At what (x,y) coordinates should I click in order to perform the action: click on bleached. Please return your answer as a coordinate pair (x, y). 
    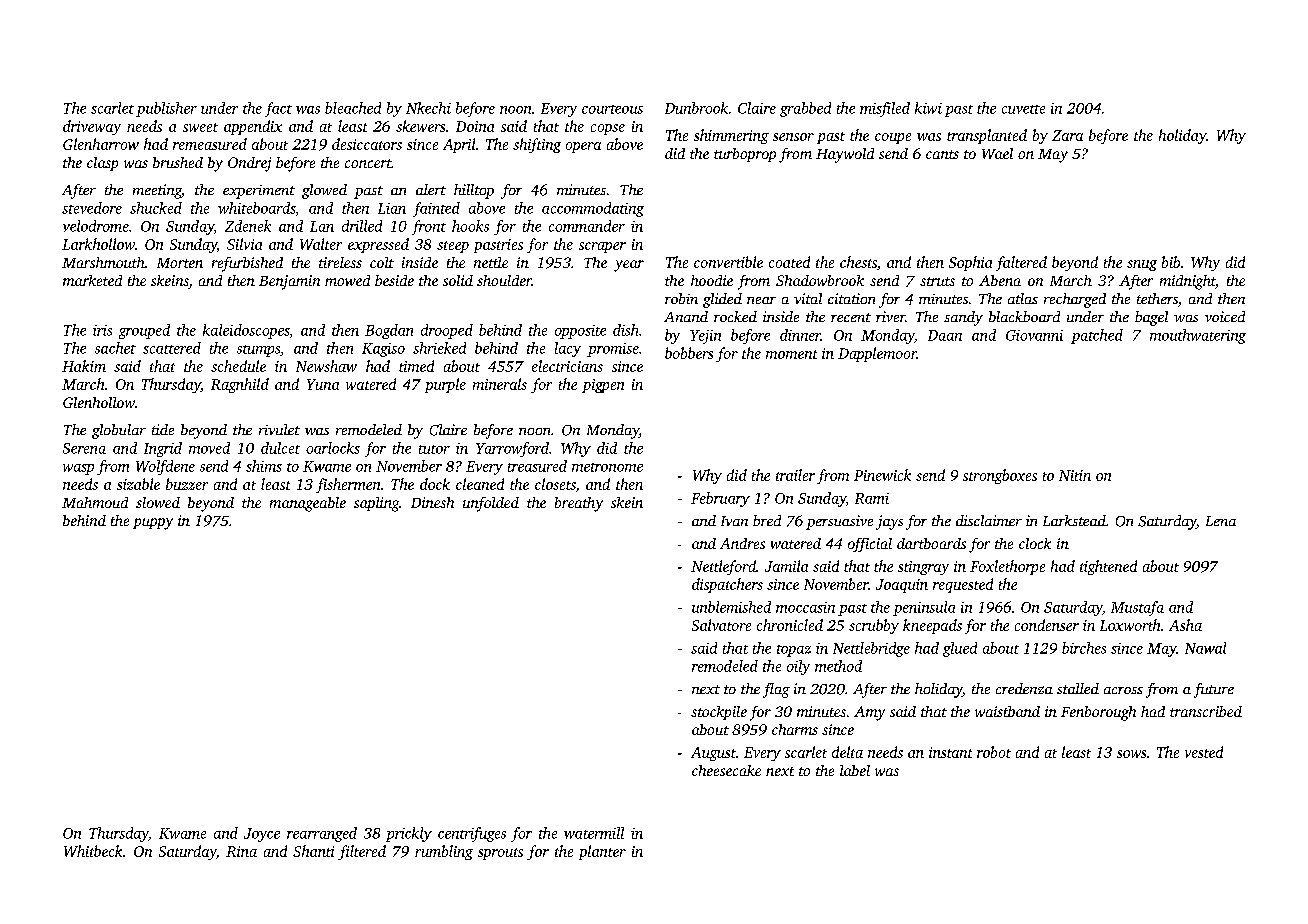
    Looking at the image, I should click on (353, 108).
